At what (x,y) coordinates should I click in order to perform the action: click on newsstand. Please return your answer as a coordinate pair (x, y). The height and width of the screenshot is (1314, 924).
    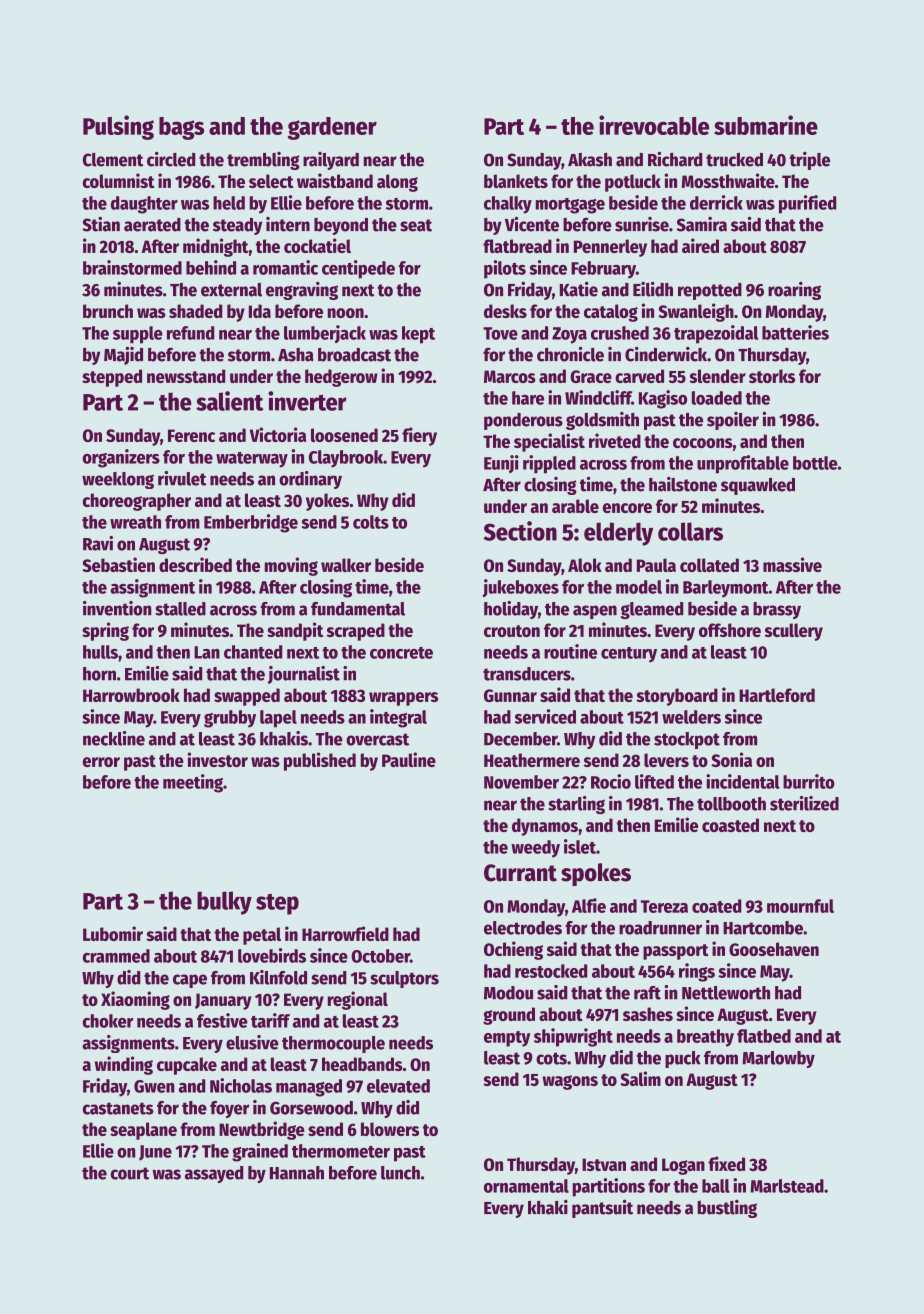
    Looking at the image, I should click on (186, 376).
